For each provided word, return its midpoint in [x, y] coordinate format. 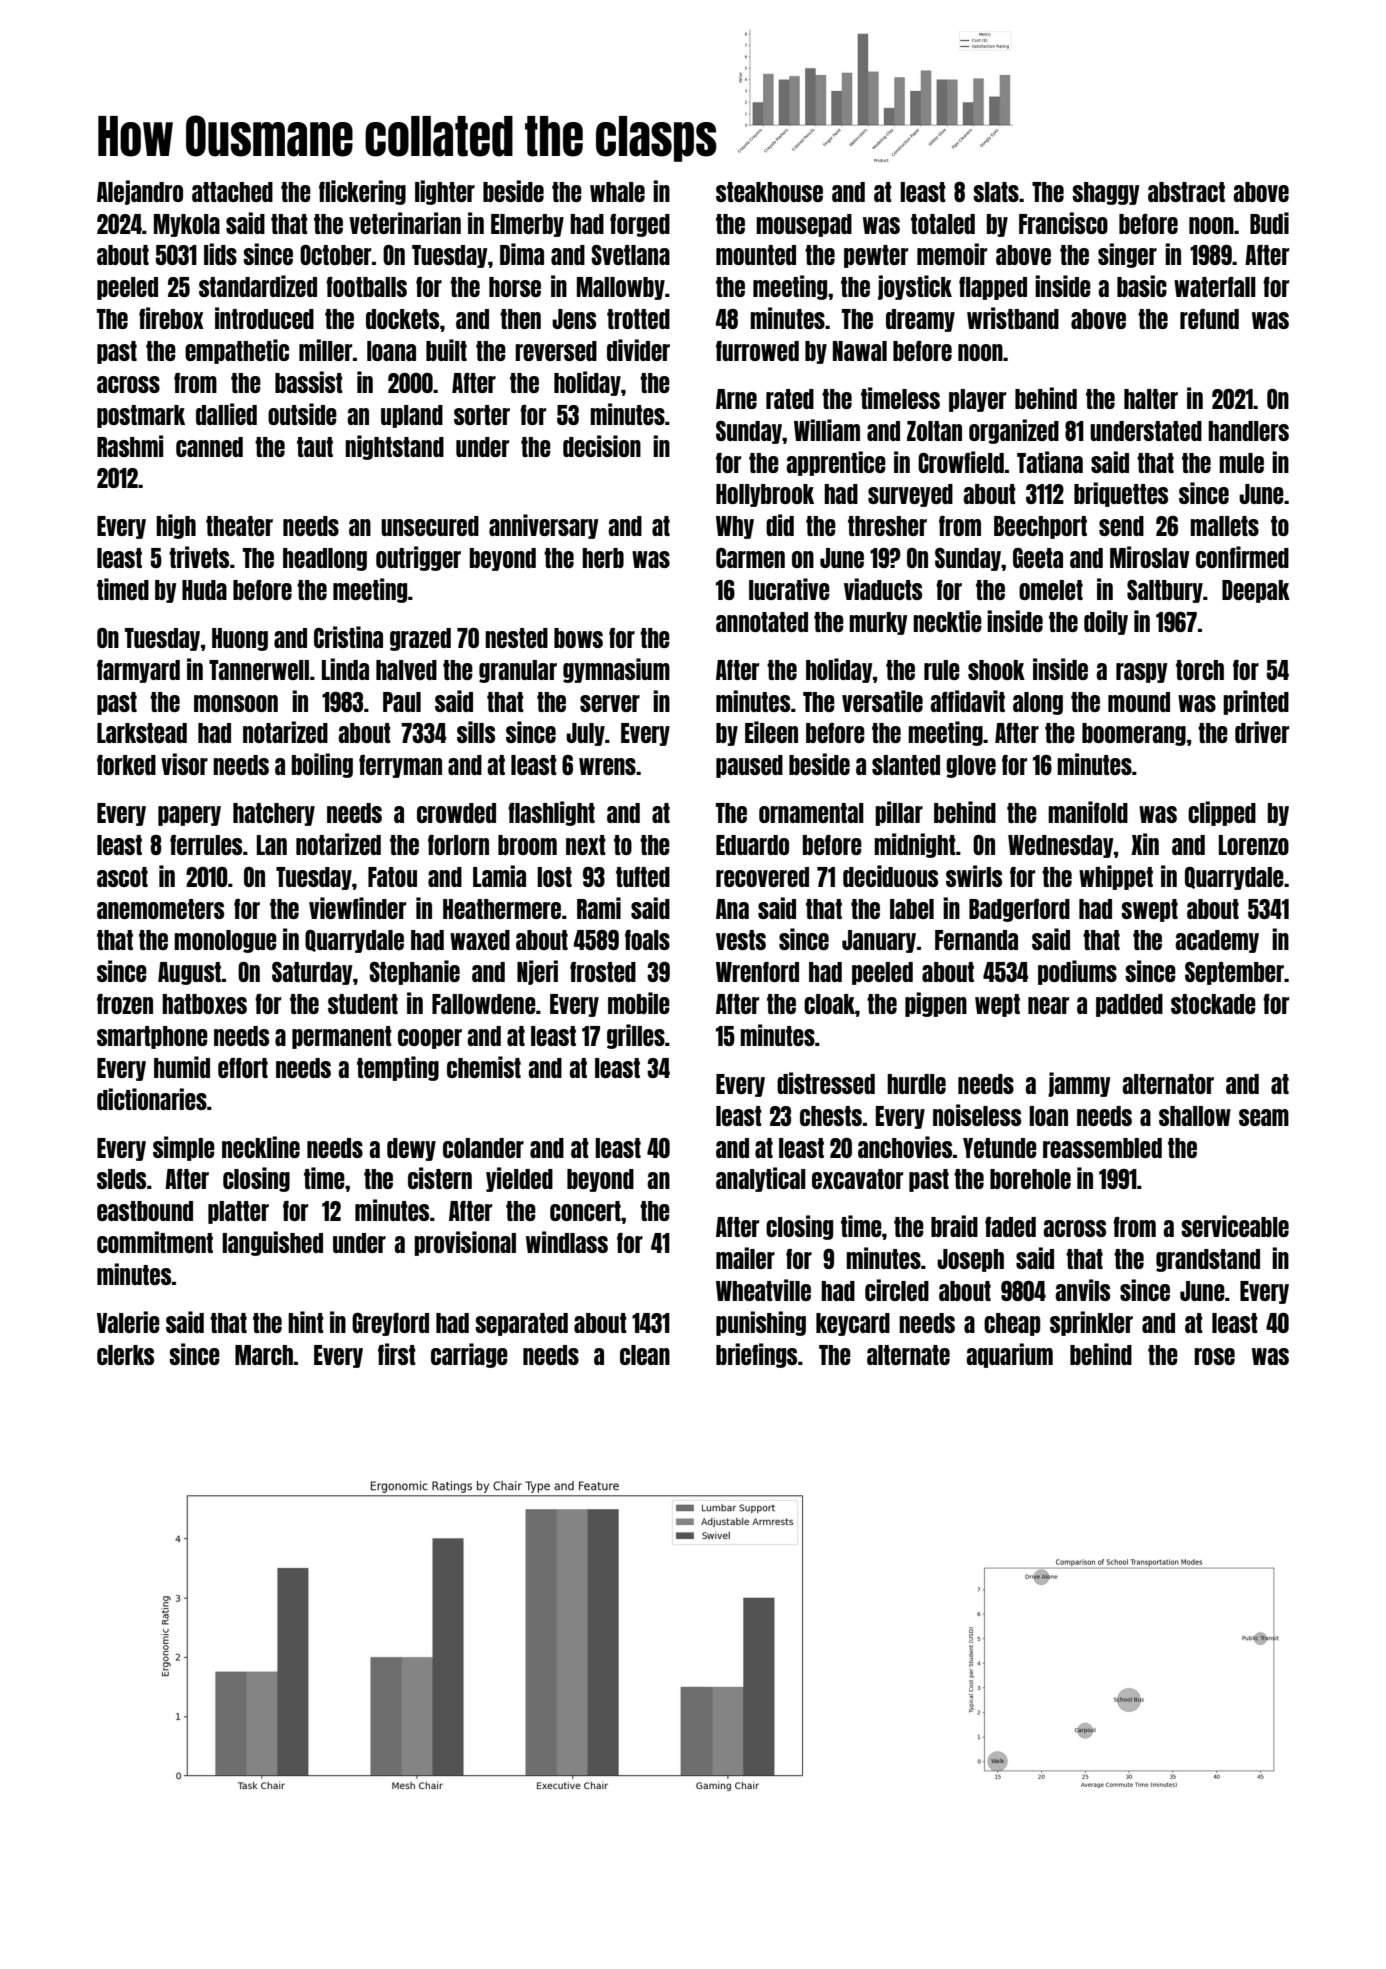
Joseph [970, 1260]
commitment [155, 1242]
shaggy [1106, 193]
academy [1217, 941]
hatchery [274, 814]
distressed [826, 1083]
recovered [762, 877]
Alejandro [140, 192]
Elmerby [527, 225]
